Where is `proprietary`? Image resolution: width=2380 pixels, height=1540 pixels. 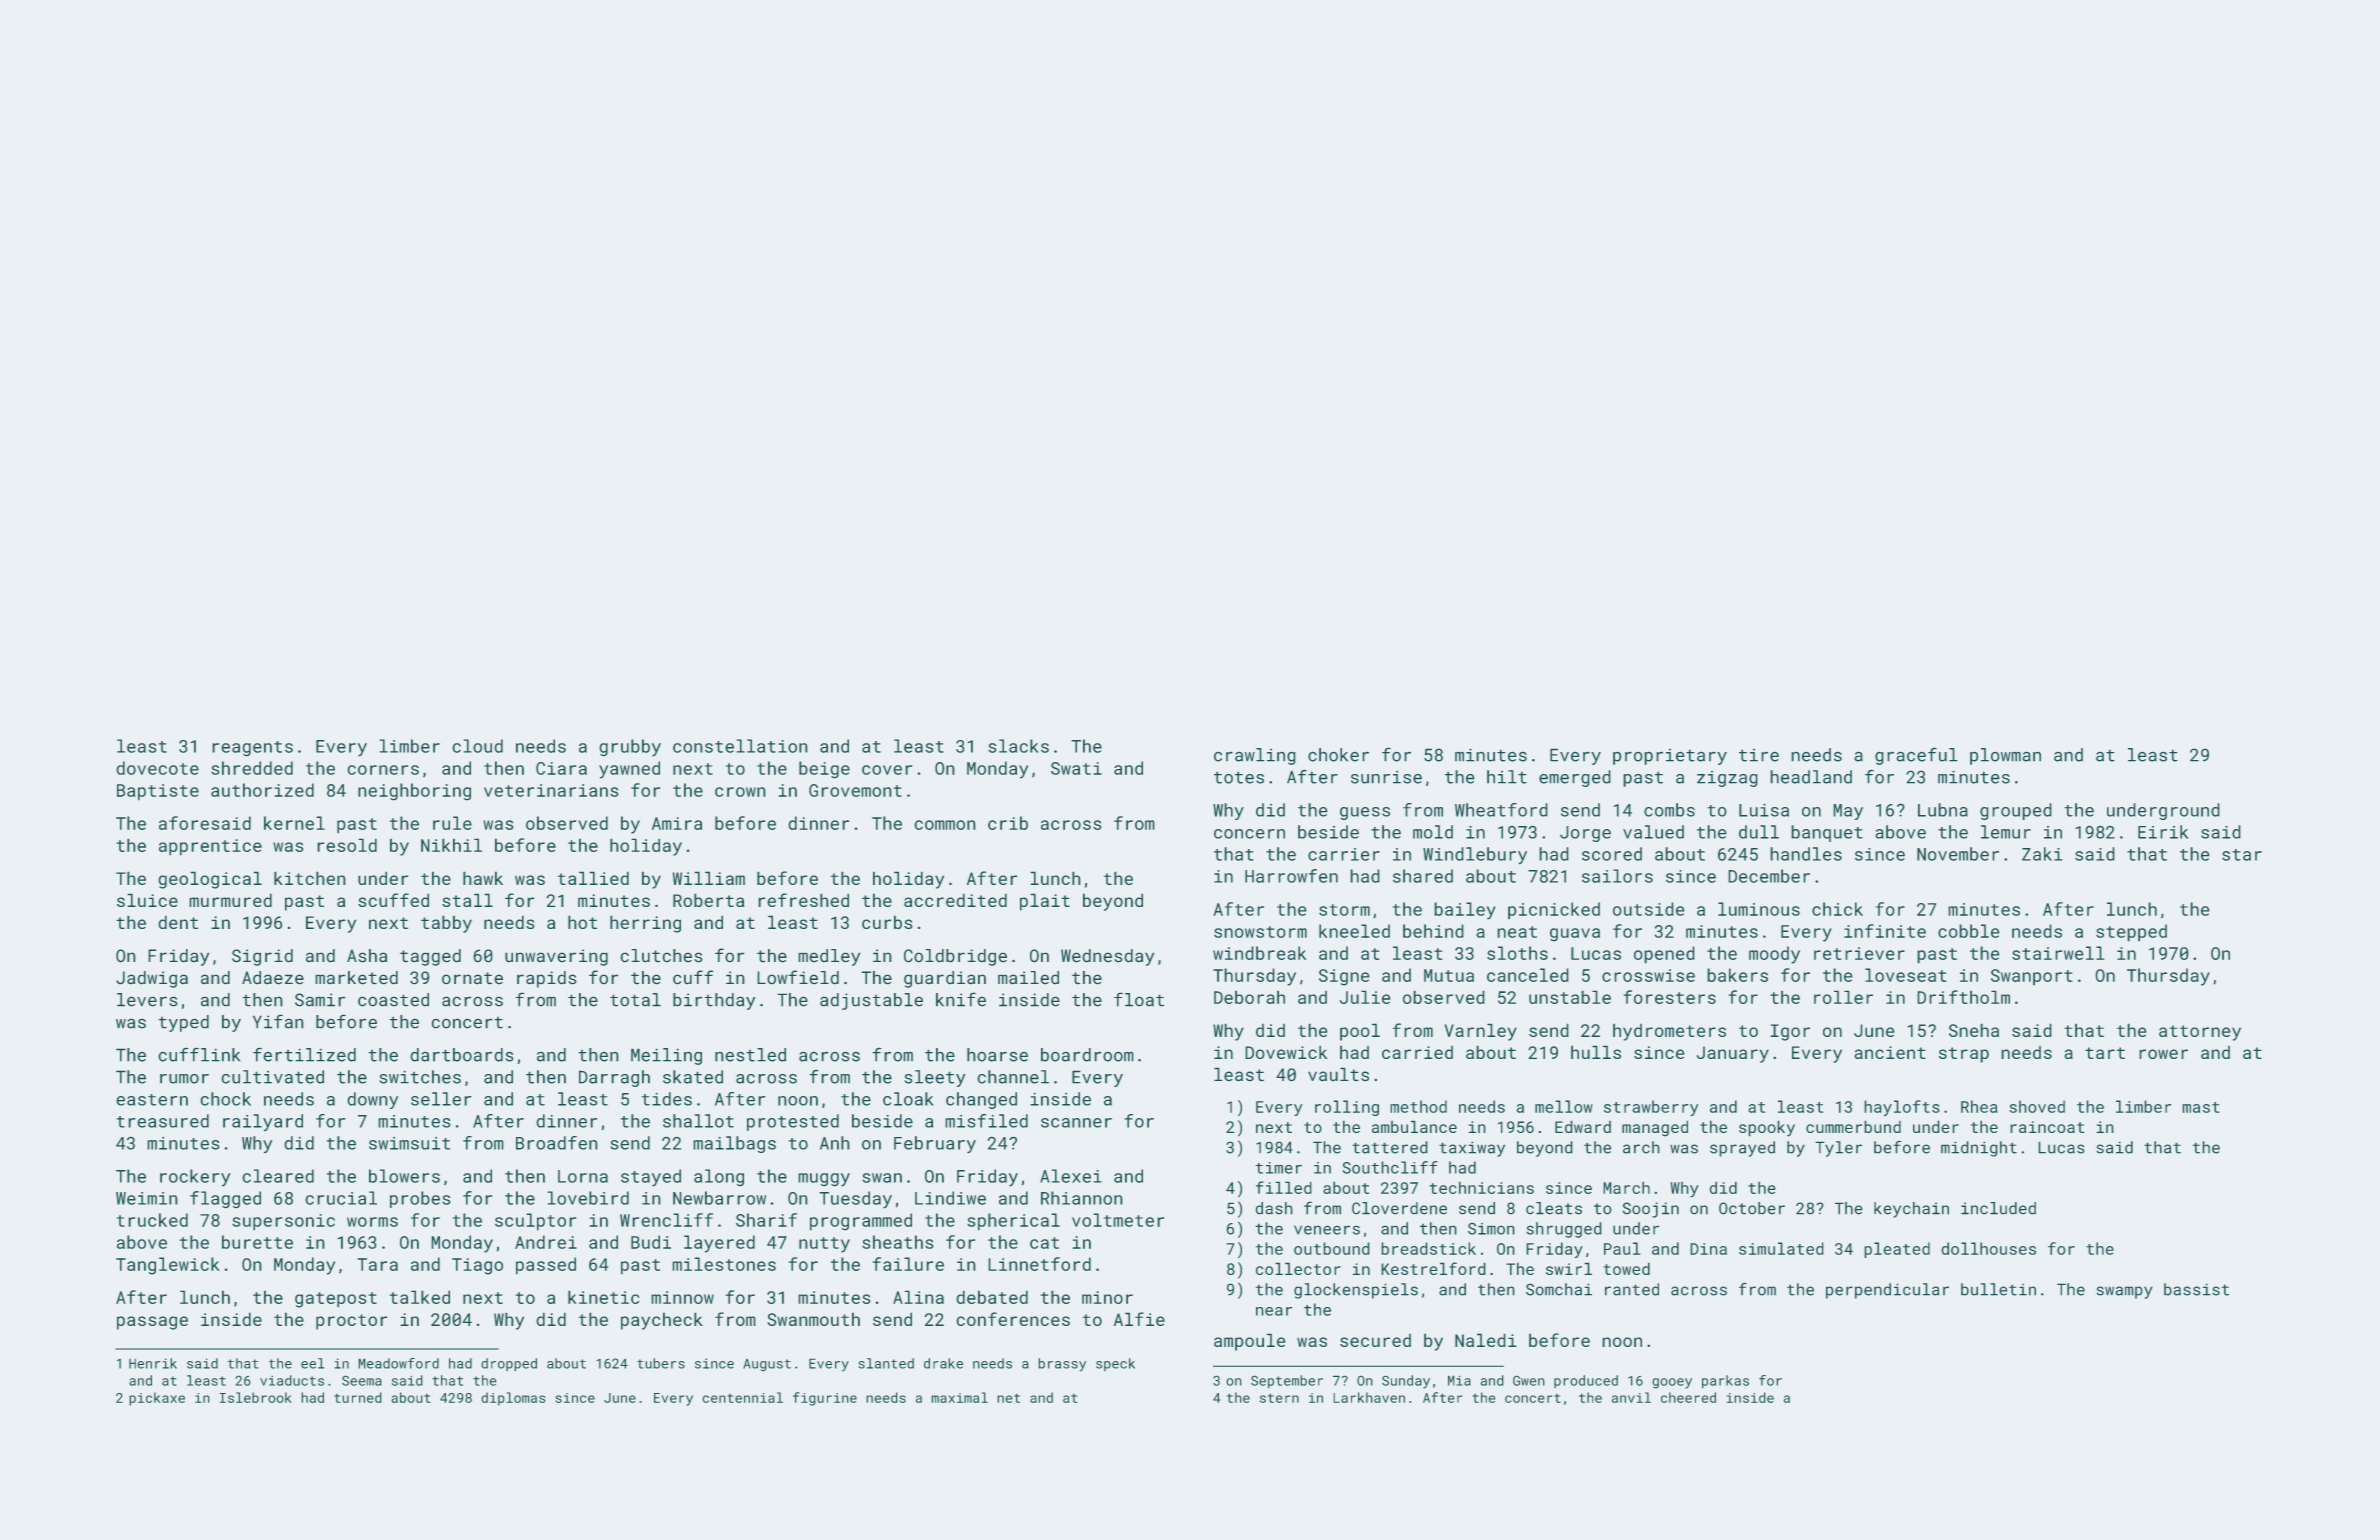 proprietary is located at coordinates (1670, 757).
